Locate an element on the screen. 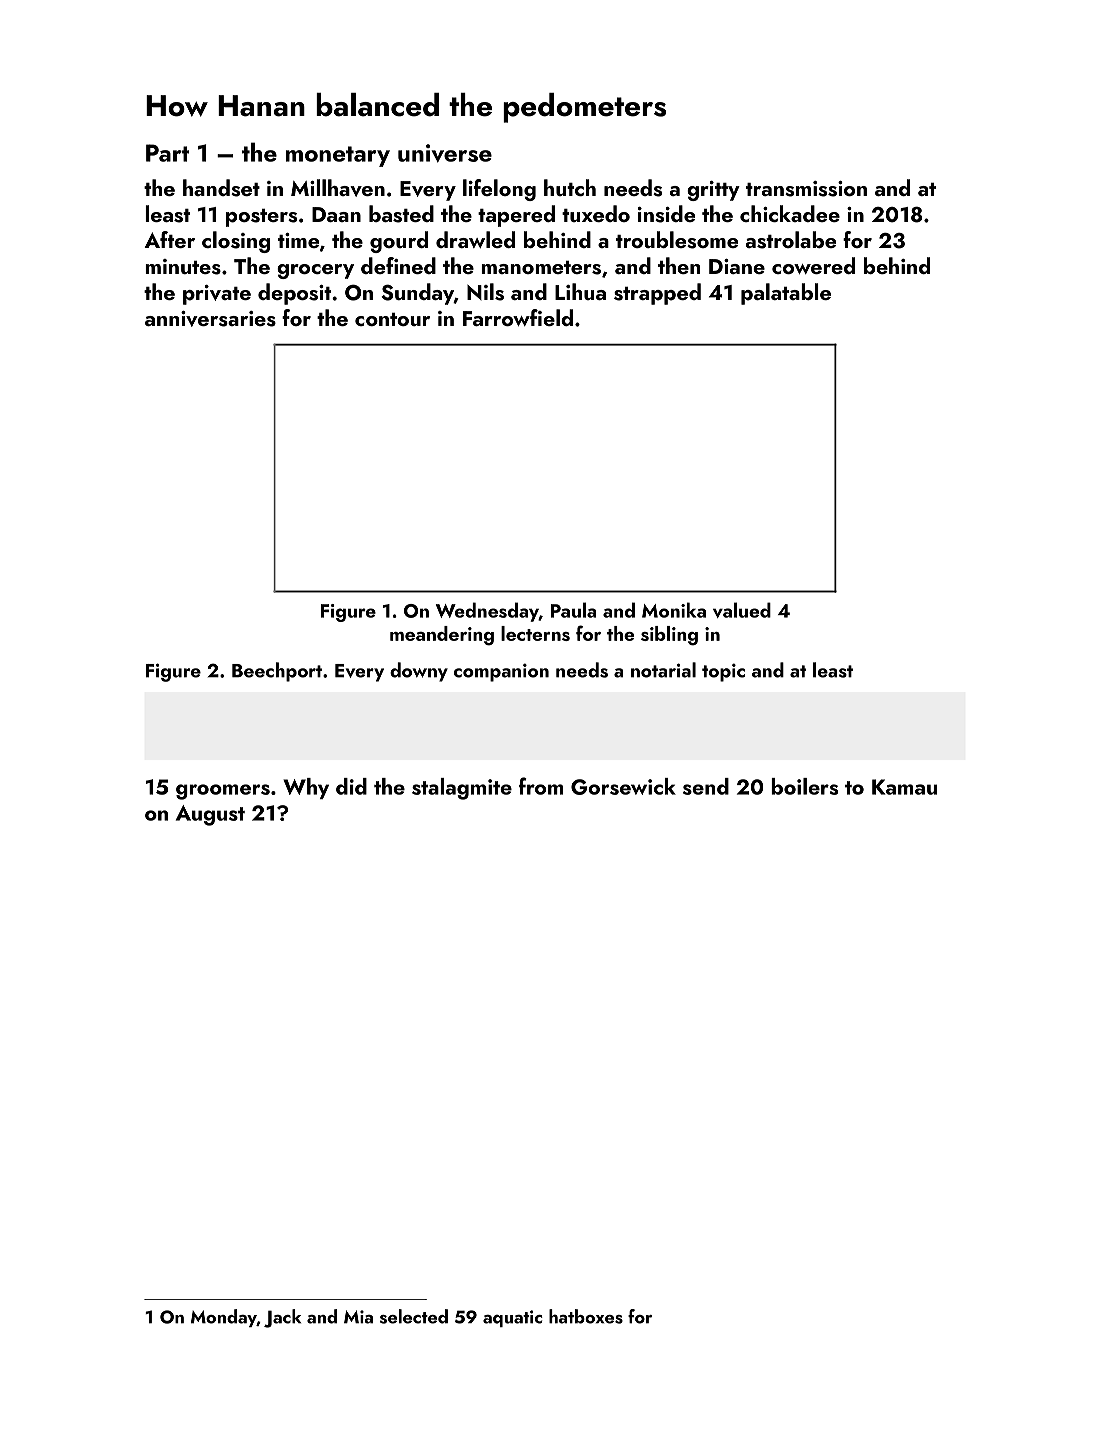 Image resolution: width=1110 pixels, height=1437 pixels. groomers is located at coordinates (223, 792).
